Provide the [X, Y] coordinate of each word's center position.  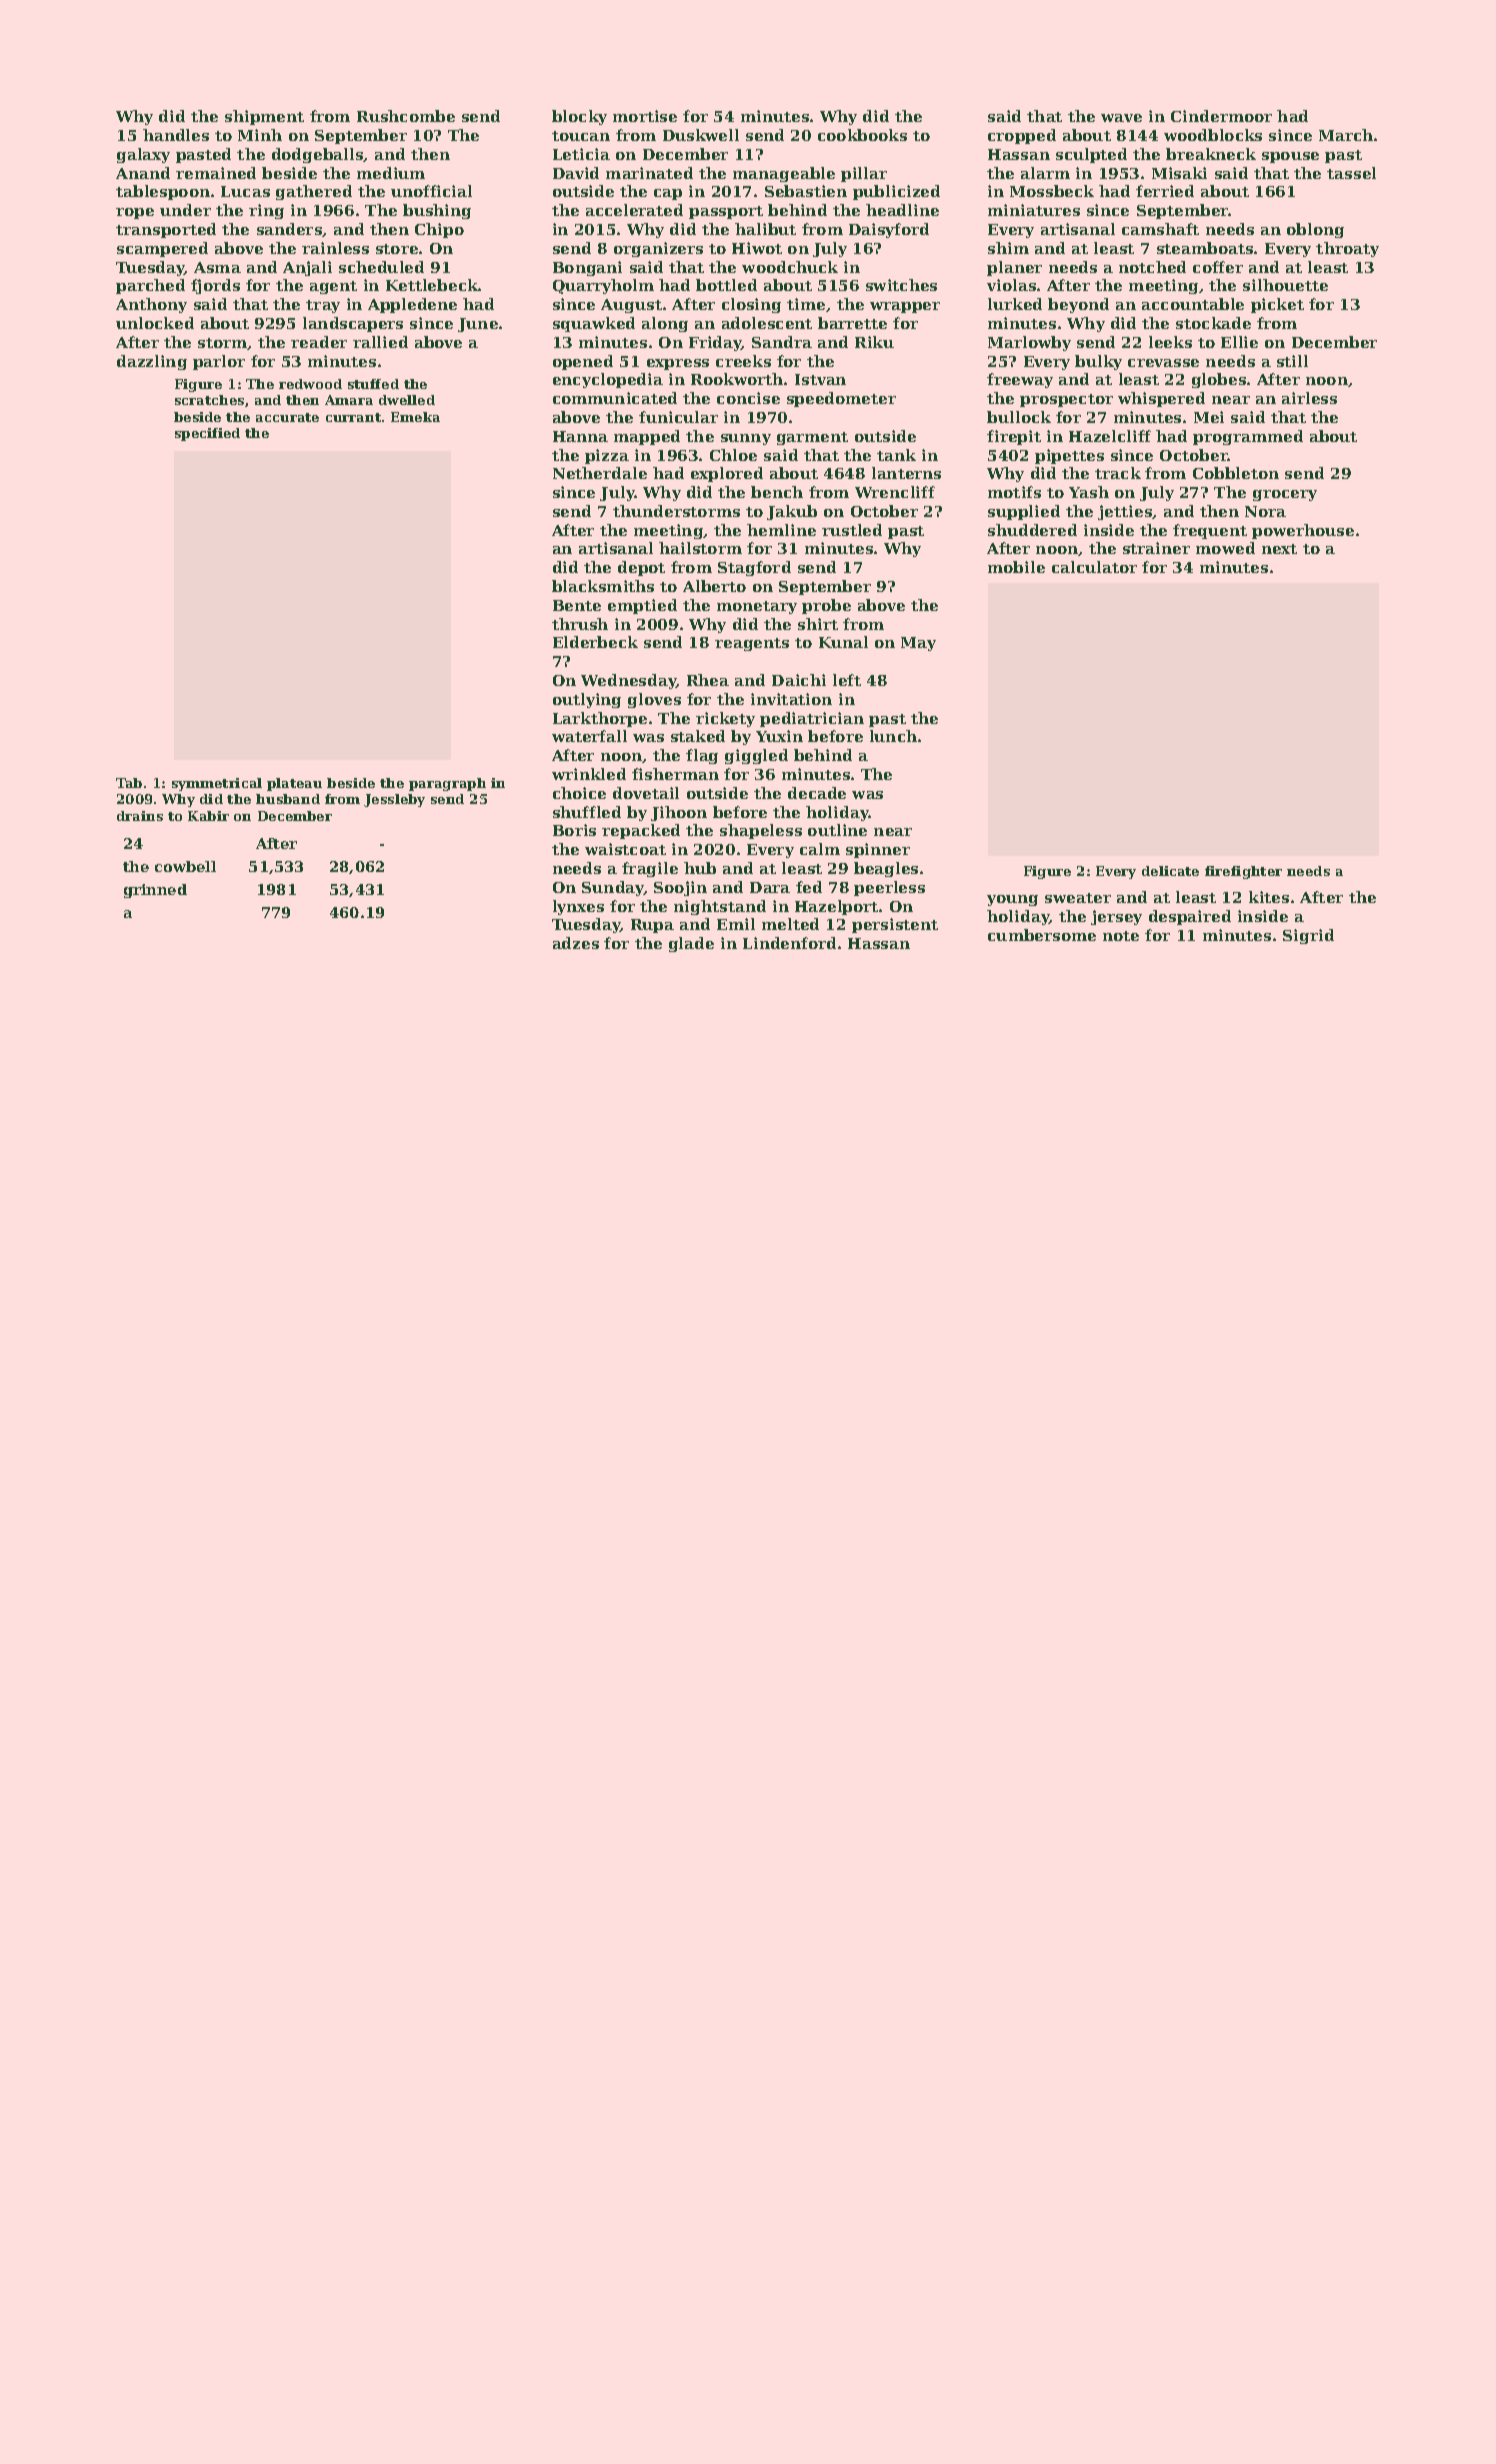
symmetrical [217, 784]
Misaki [1179, 173]
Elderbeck [595, 642]
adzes [576, 943]
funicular [678, 417]
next [1279, 549]
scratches [209, 400]
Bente [577, 605]
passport [726, 212]
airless [1309, 398]
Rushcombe [406, 116]
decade [817, 793]
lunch [893, 736]
